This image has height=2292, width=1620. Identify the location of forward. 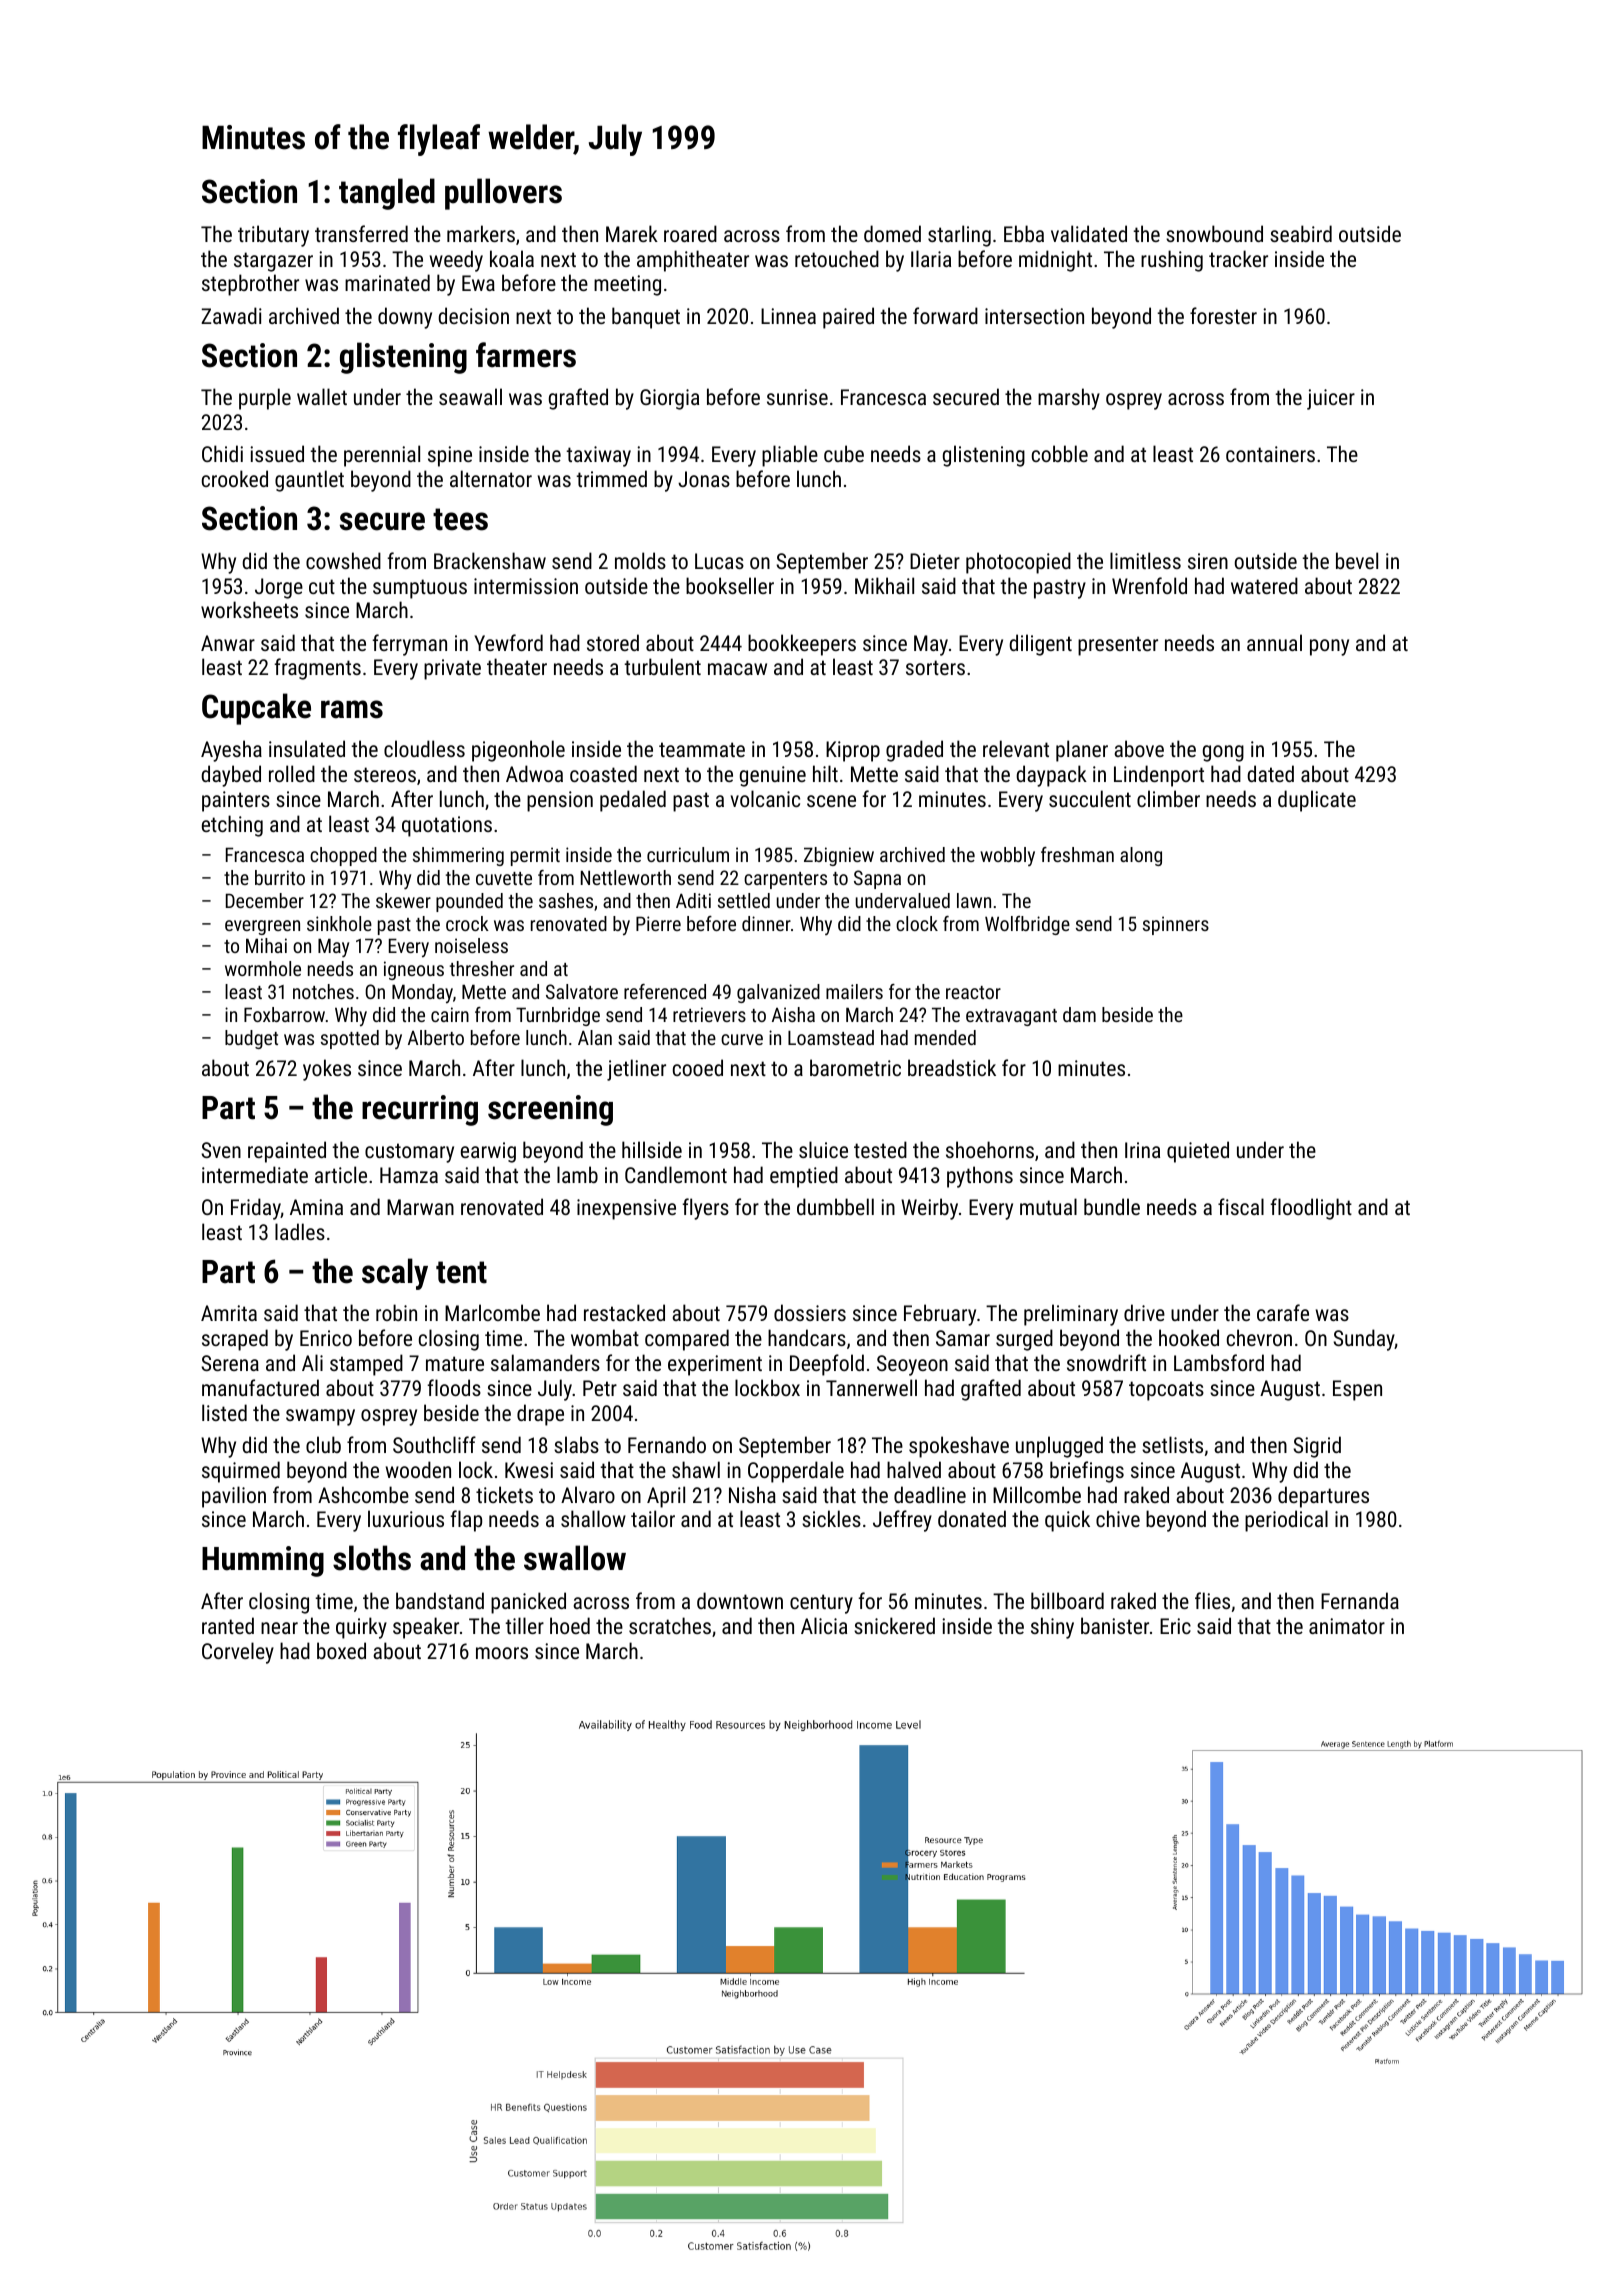
(945, 315).
